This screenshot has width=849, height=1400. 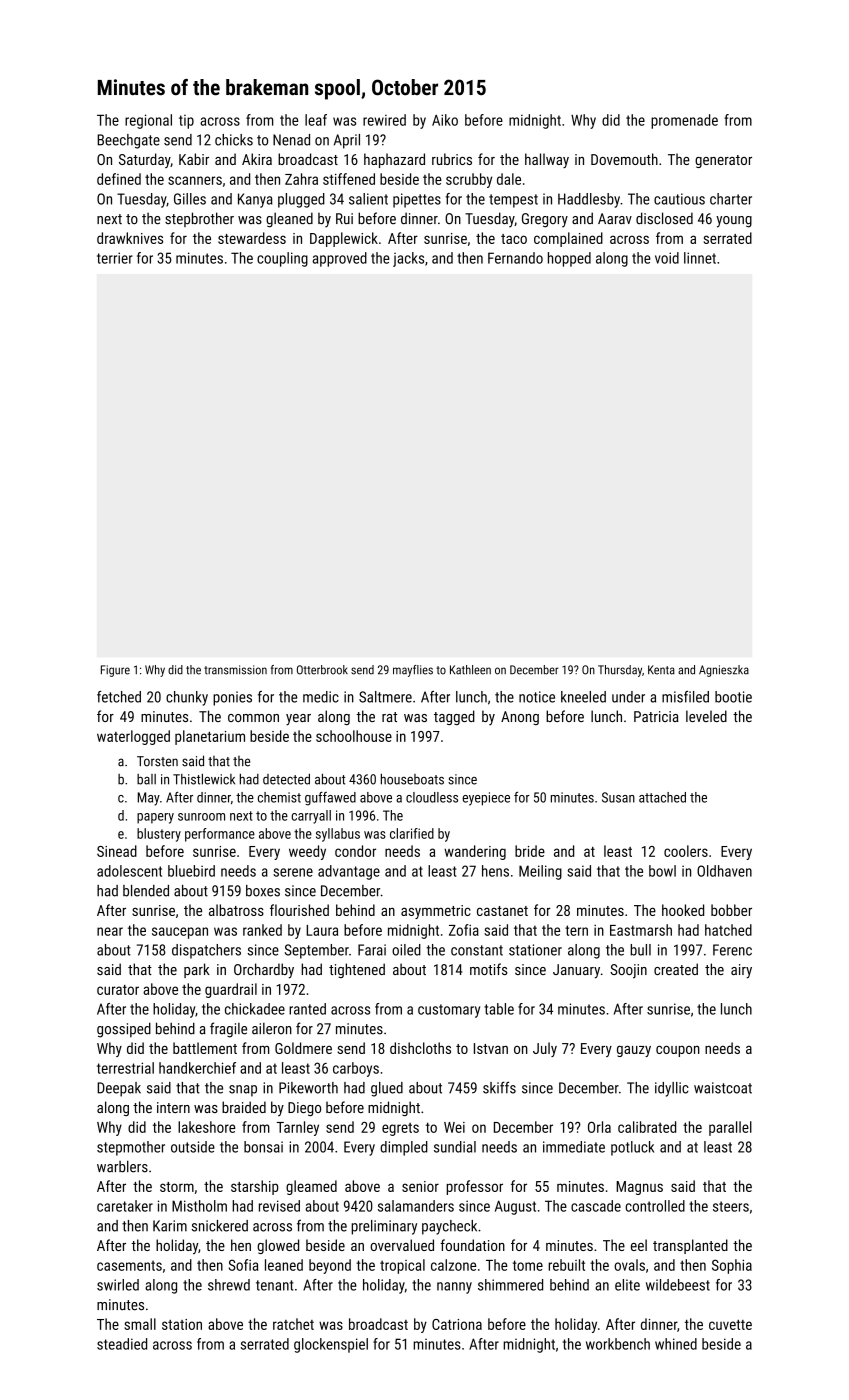 What do you see at coordinates (115, 671) in the screenshot?
I see `Figure` at bounding box center [115, 671].
